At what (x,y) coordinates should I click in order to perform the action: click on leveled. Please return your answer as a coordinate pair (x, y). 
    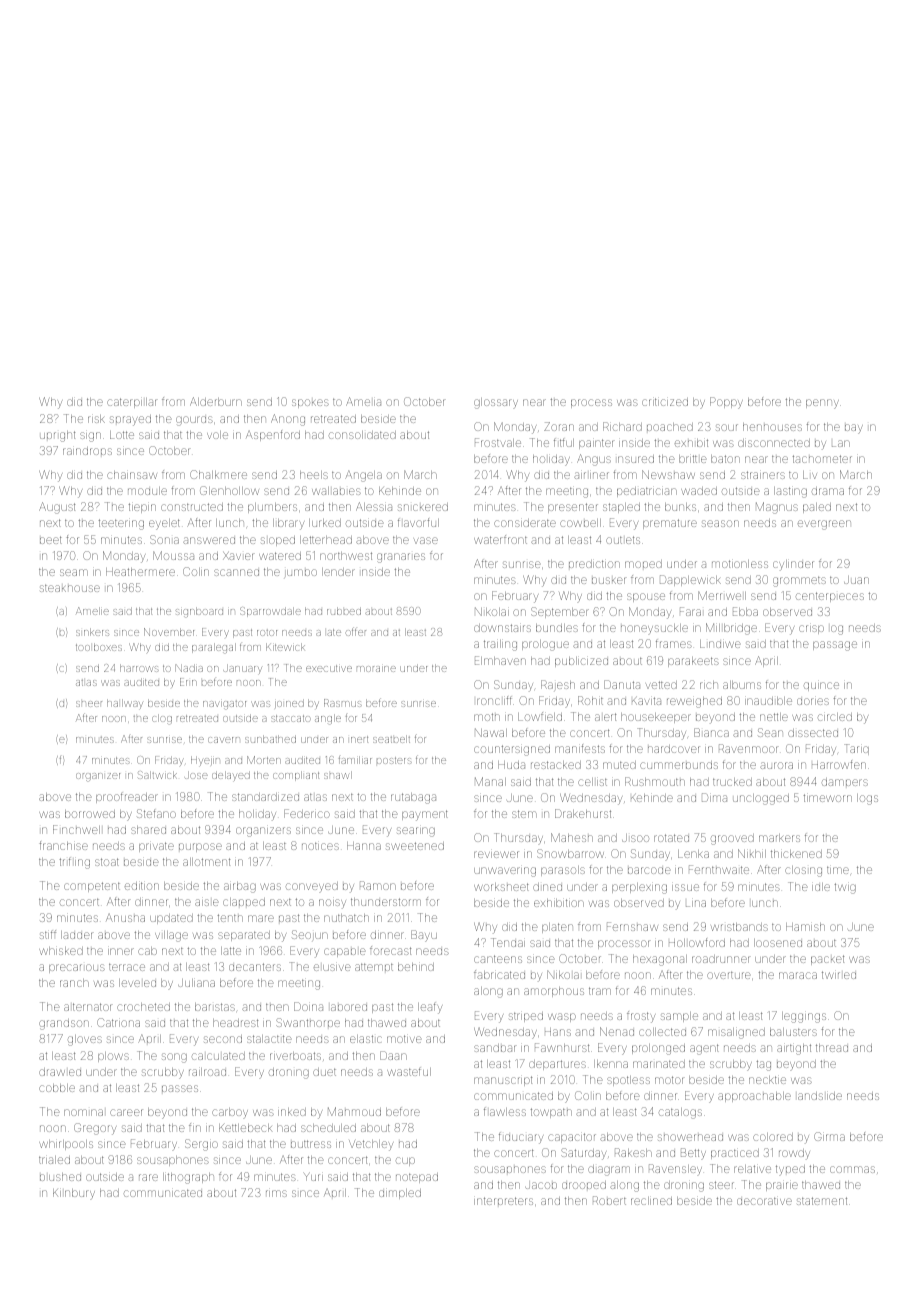
    Looking at the image, I should click on (137, 983).
